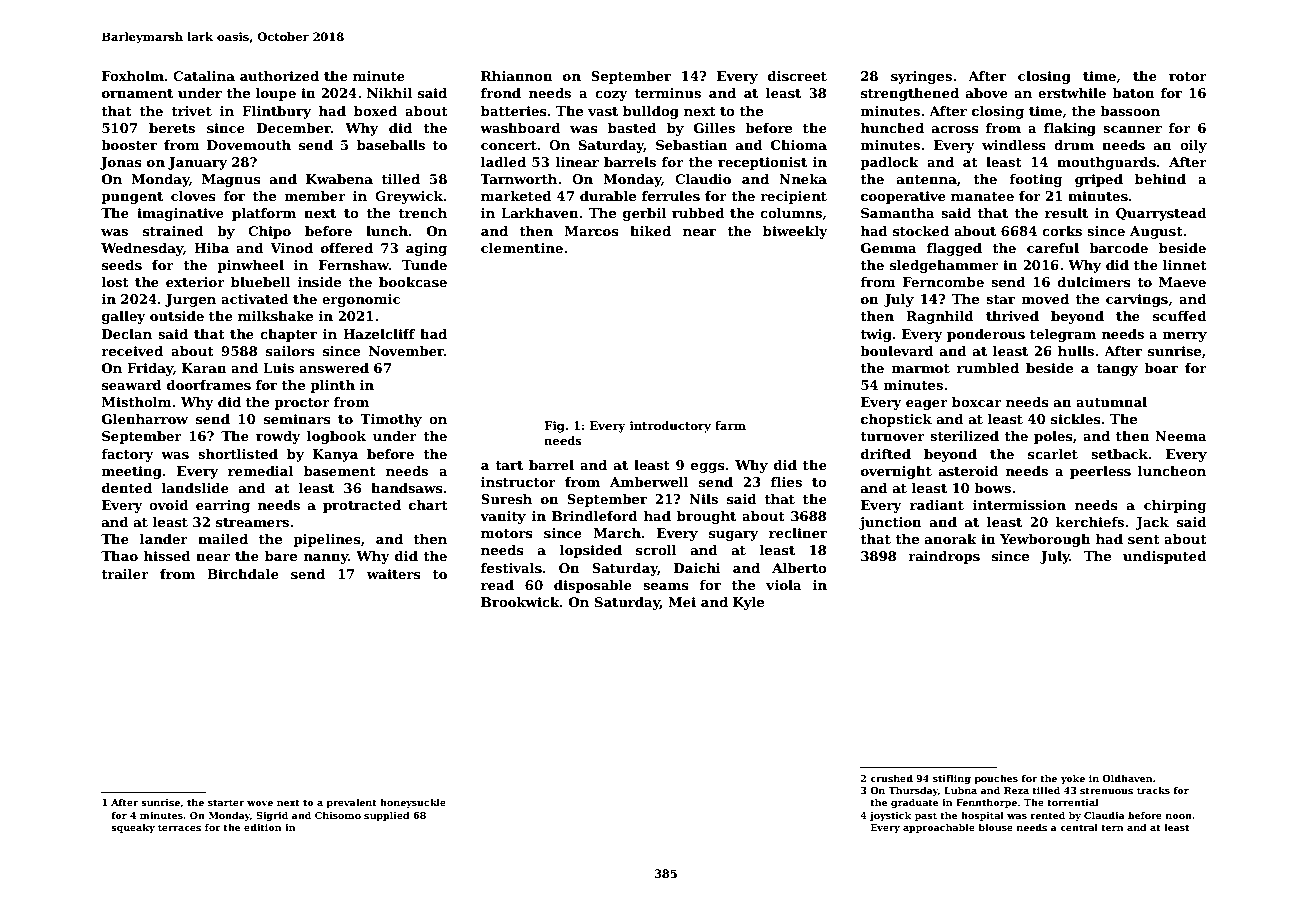 This screenshot has width=1308, height=924. Describe the element at coordinates (921, 77) in the screenshot. I see `syringes` at that location.
